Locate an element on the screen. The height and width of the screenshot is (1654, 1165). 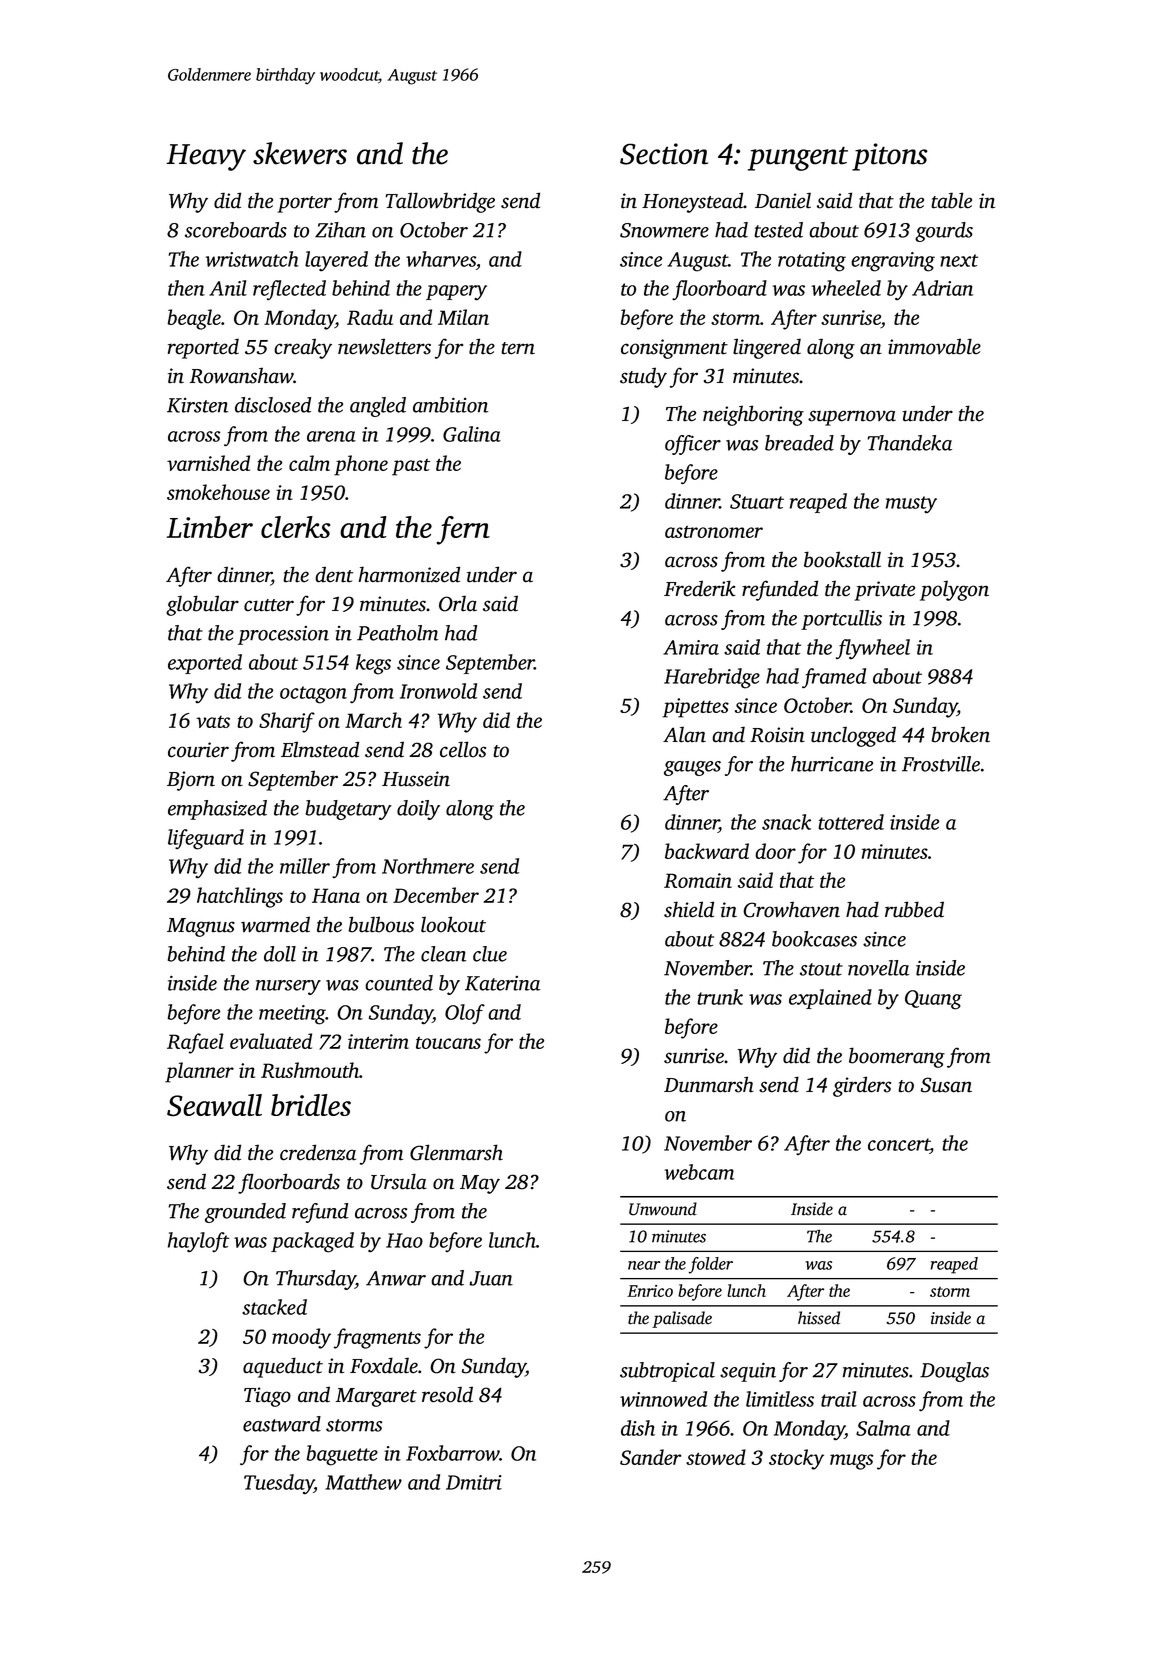
Heavy is located at coordinates (206, 157).
